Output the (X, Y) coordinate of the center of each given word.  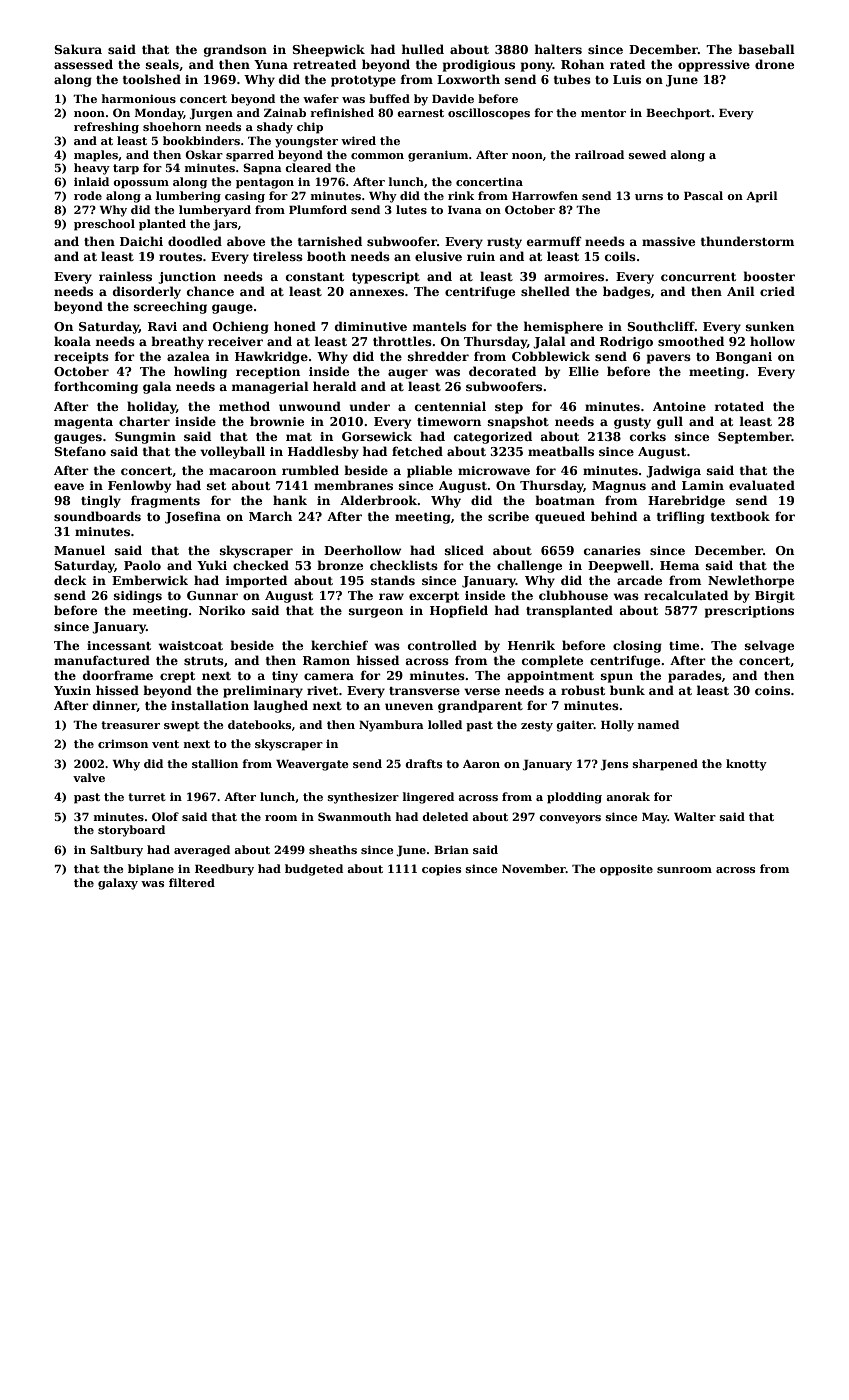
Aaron (481, 764)
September (755, 437)
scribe (508, 516)
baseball (766, 49)
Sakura (78, 49)
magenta (83, 423)
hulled (423, 49)
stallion (215, 763)
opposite (626, 870)
